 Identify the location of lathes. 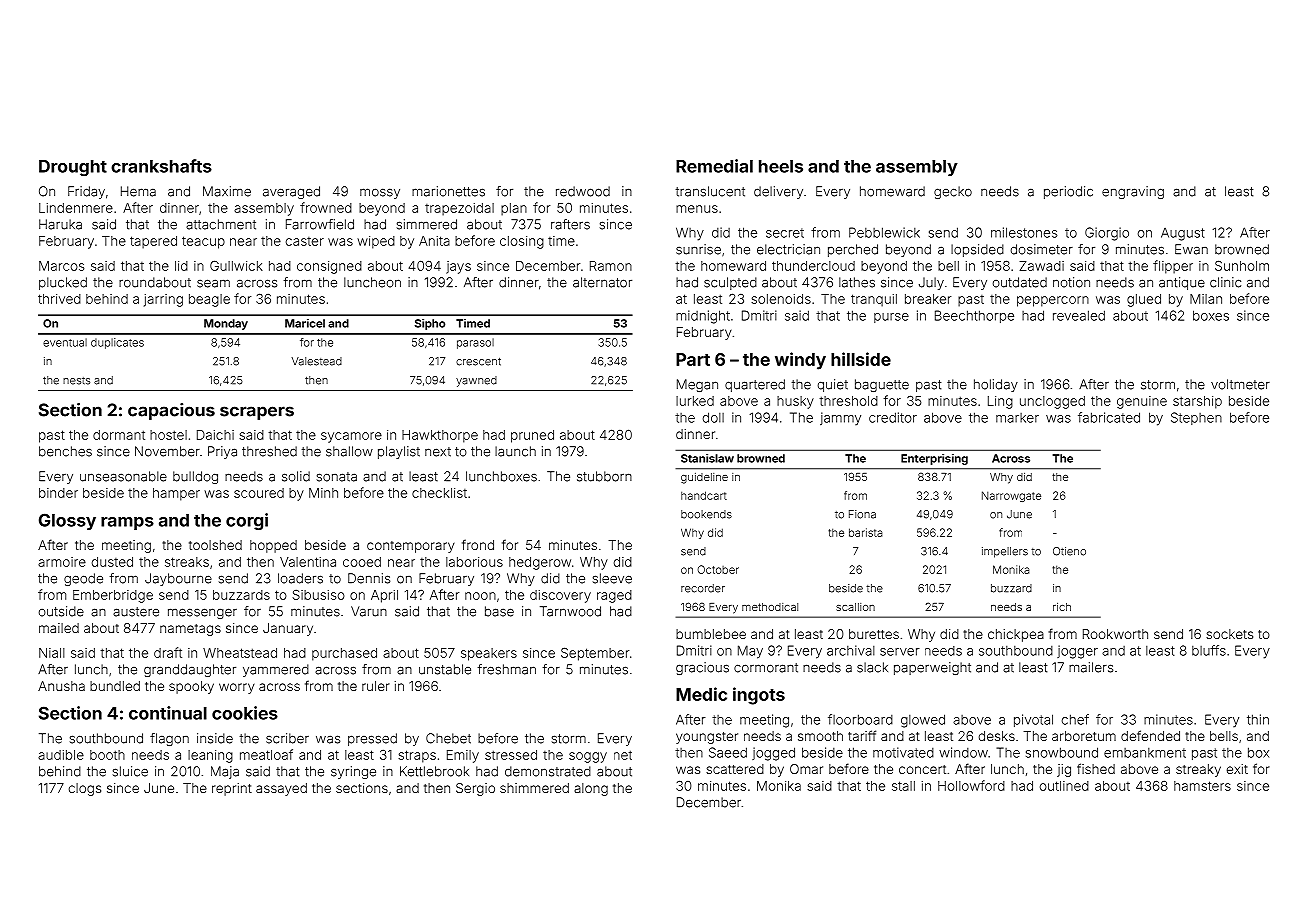
(857, 282).
